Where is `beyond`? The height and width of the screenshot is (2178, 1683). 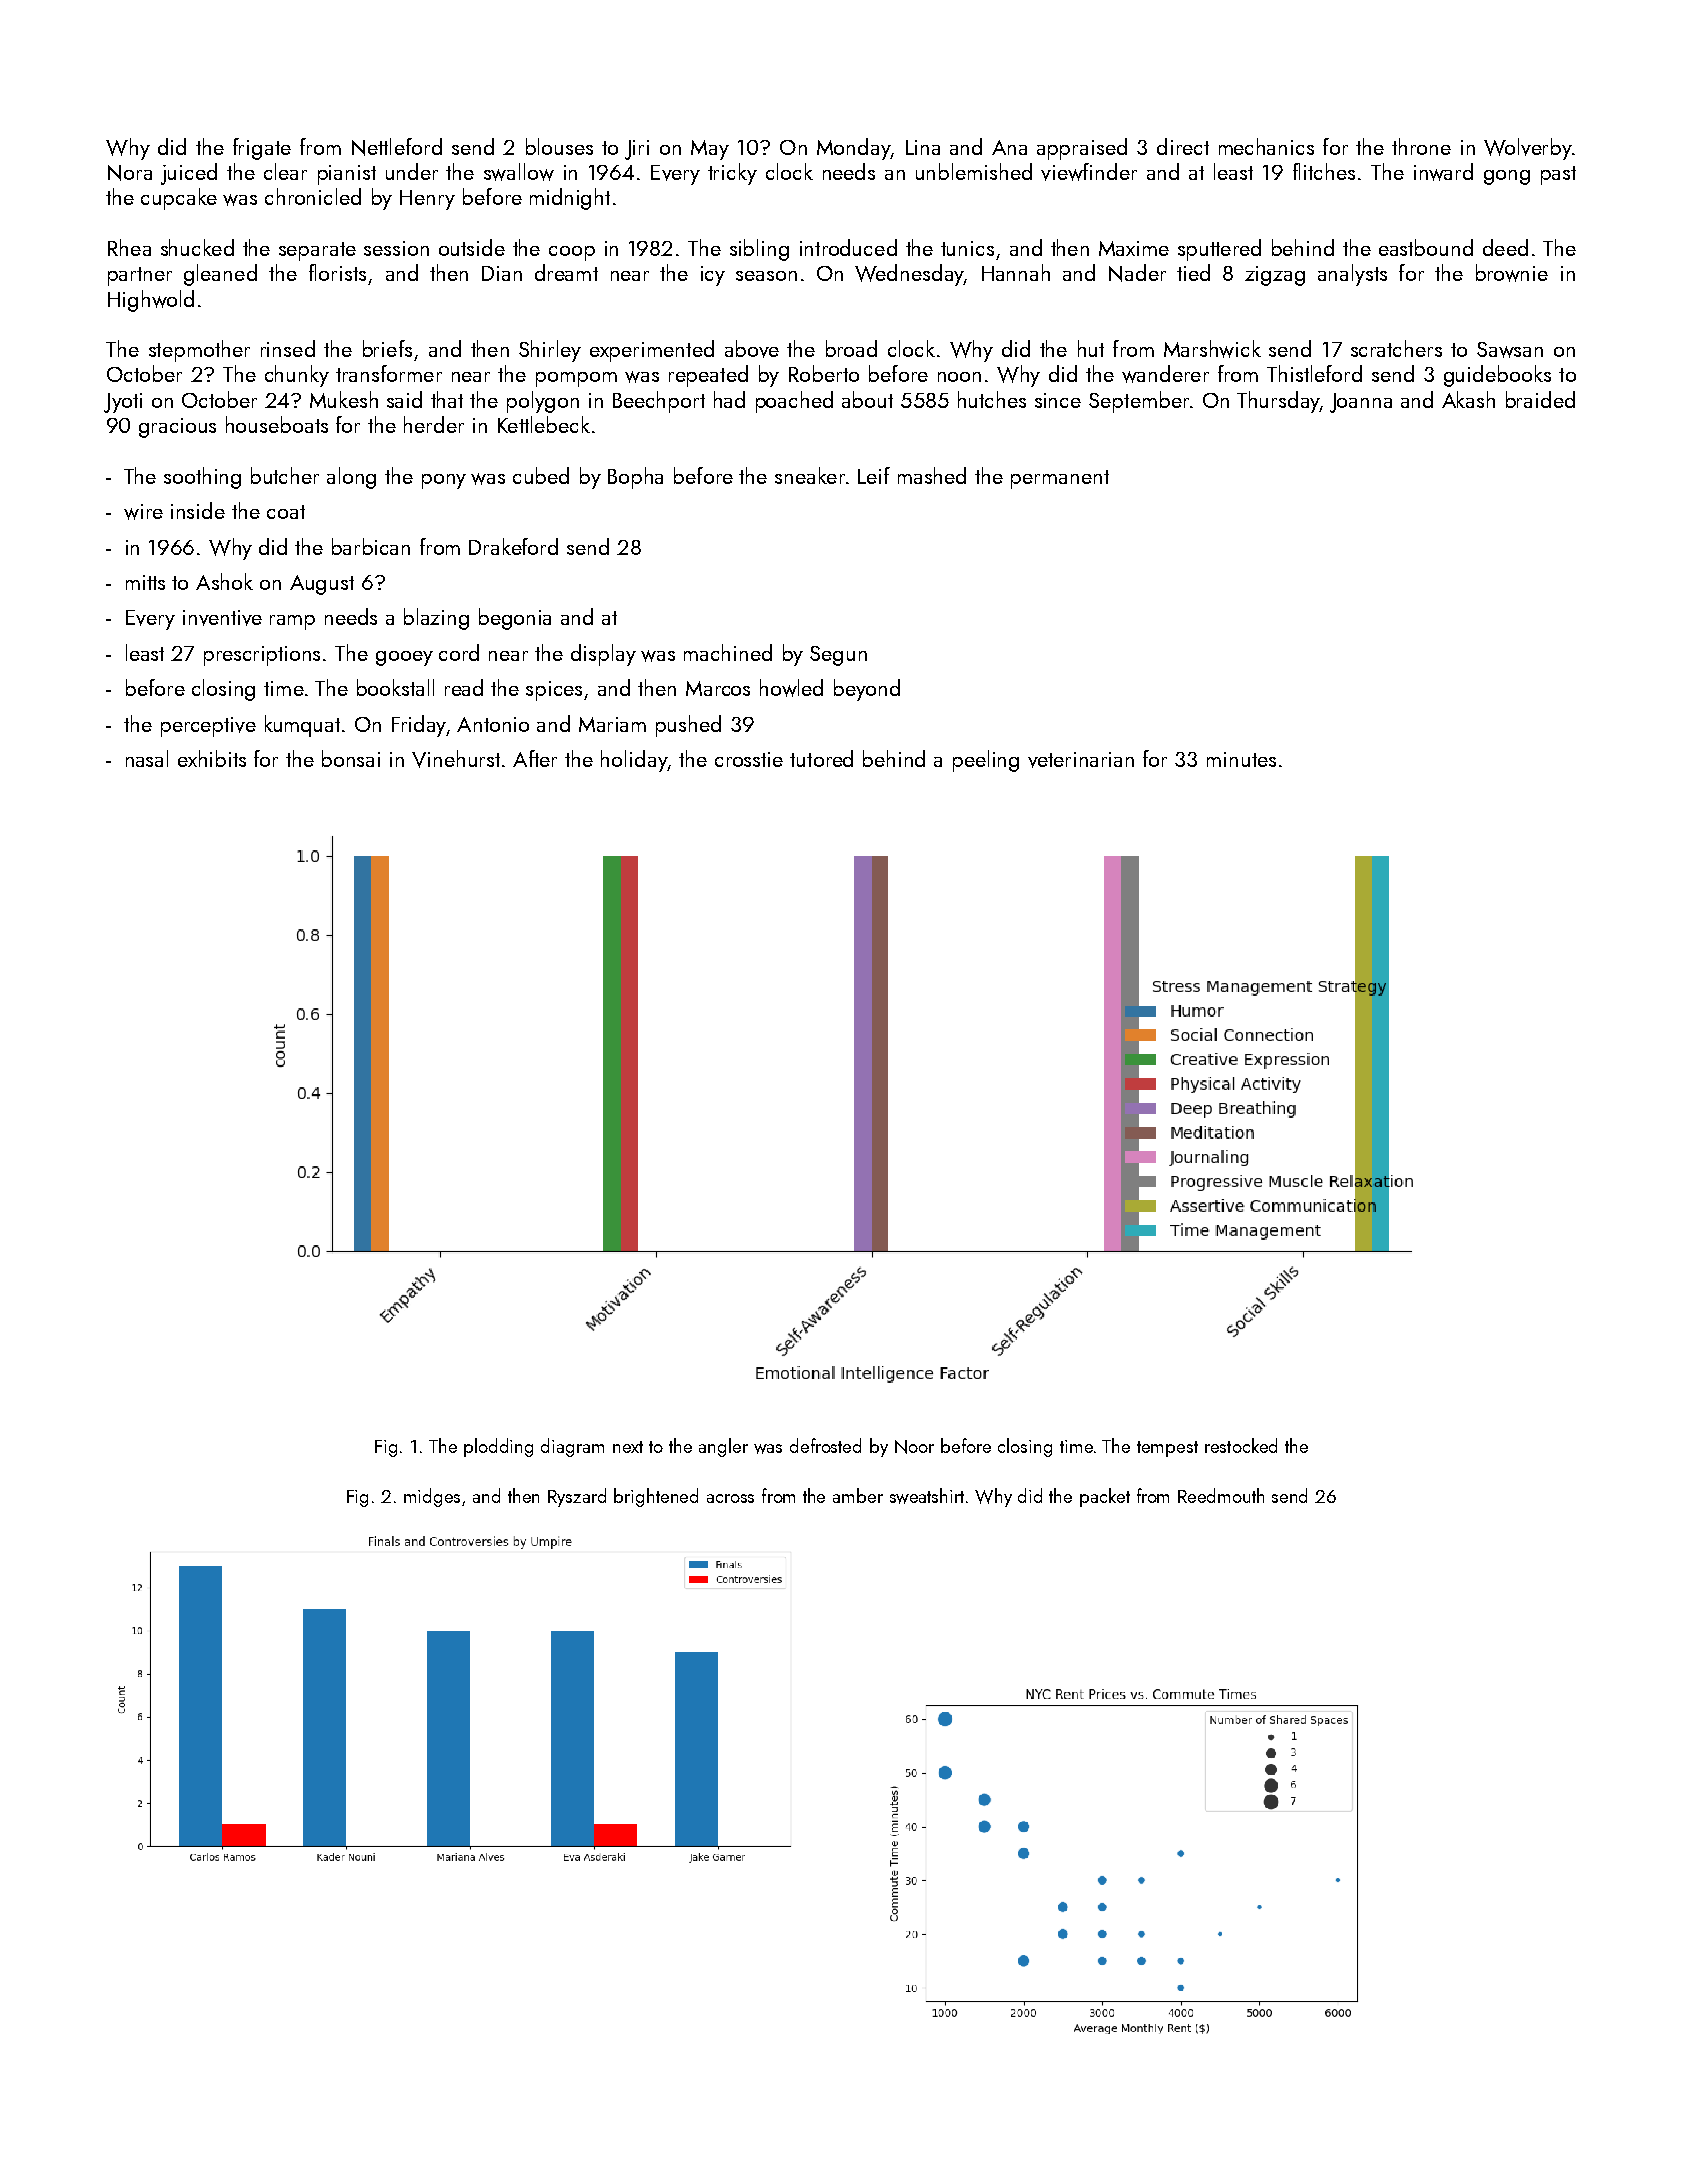
beyond is located at coordinates (867, 690).
